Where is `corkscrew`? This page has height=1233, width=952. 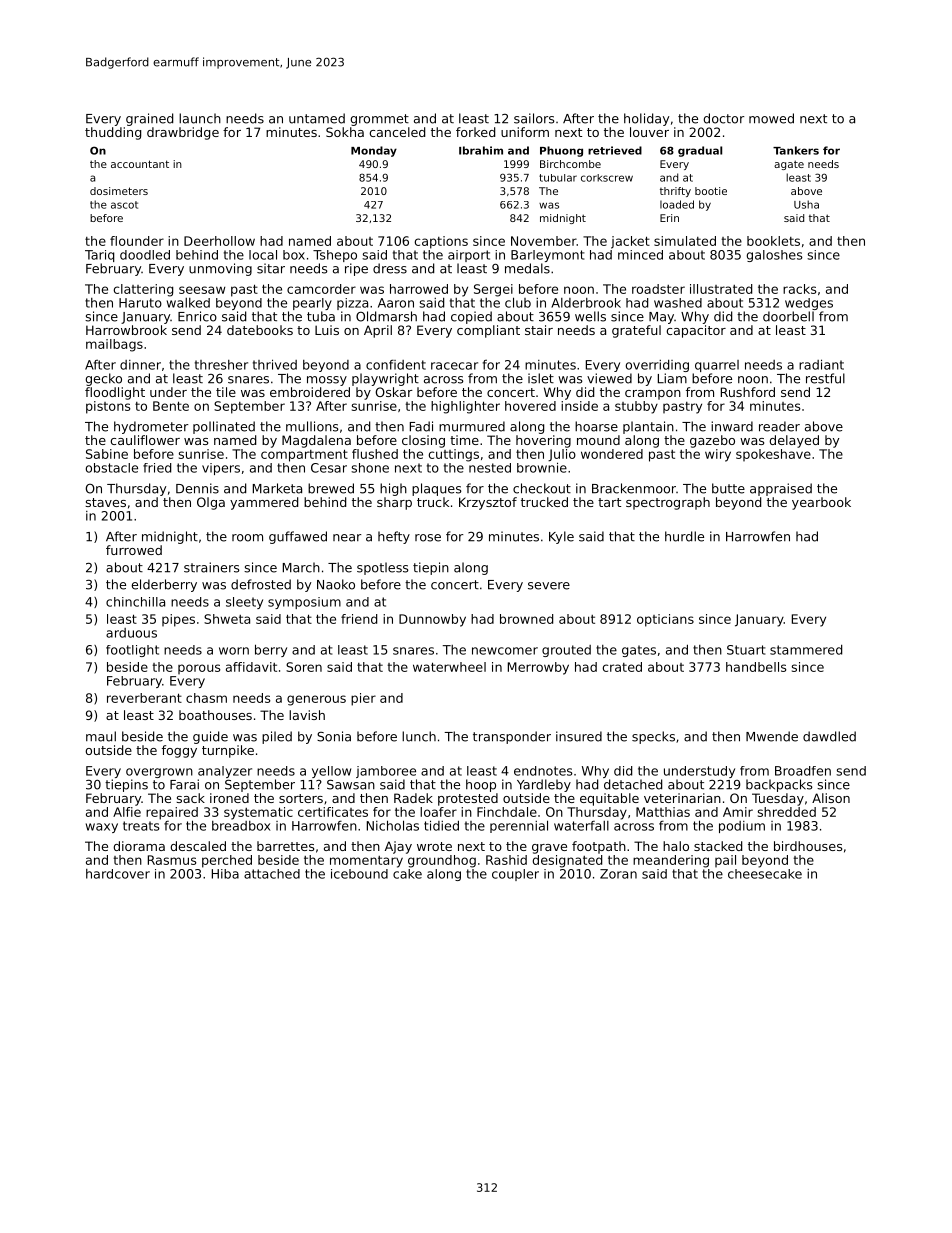
corkscrew is located at coordinates (607, 178).
